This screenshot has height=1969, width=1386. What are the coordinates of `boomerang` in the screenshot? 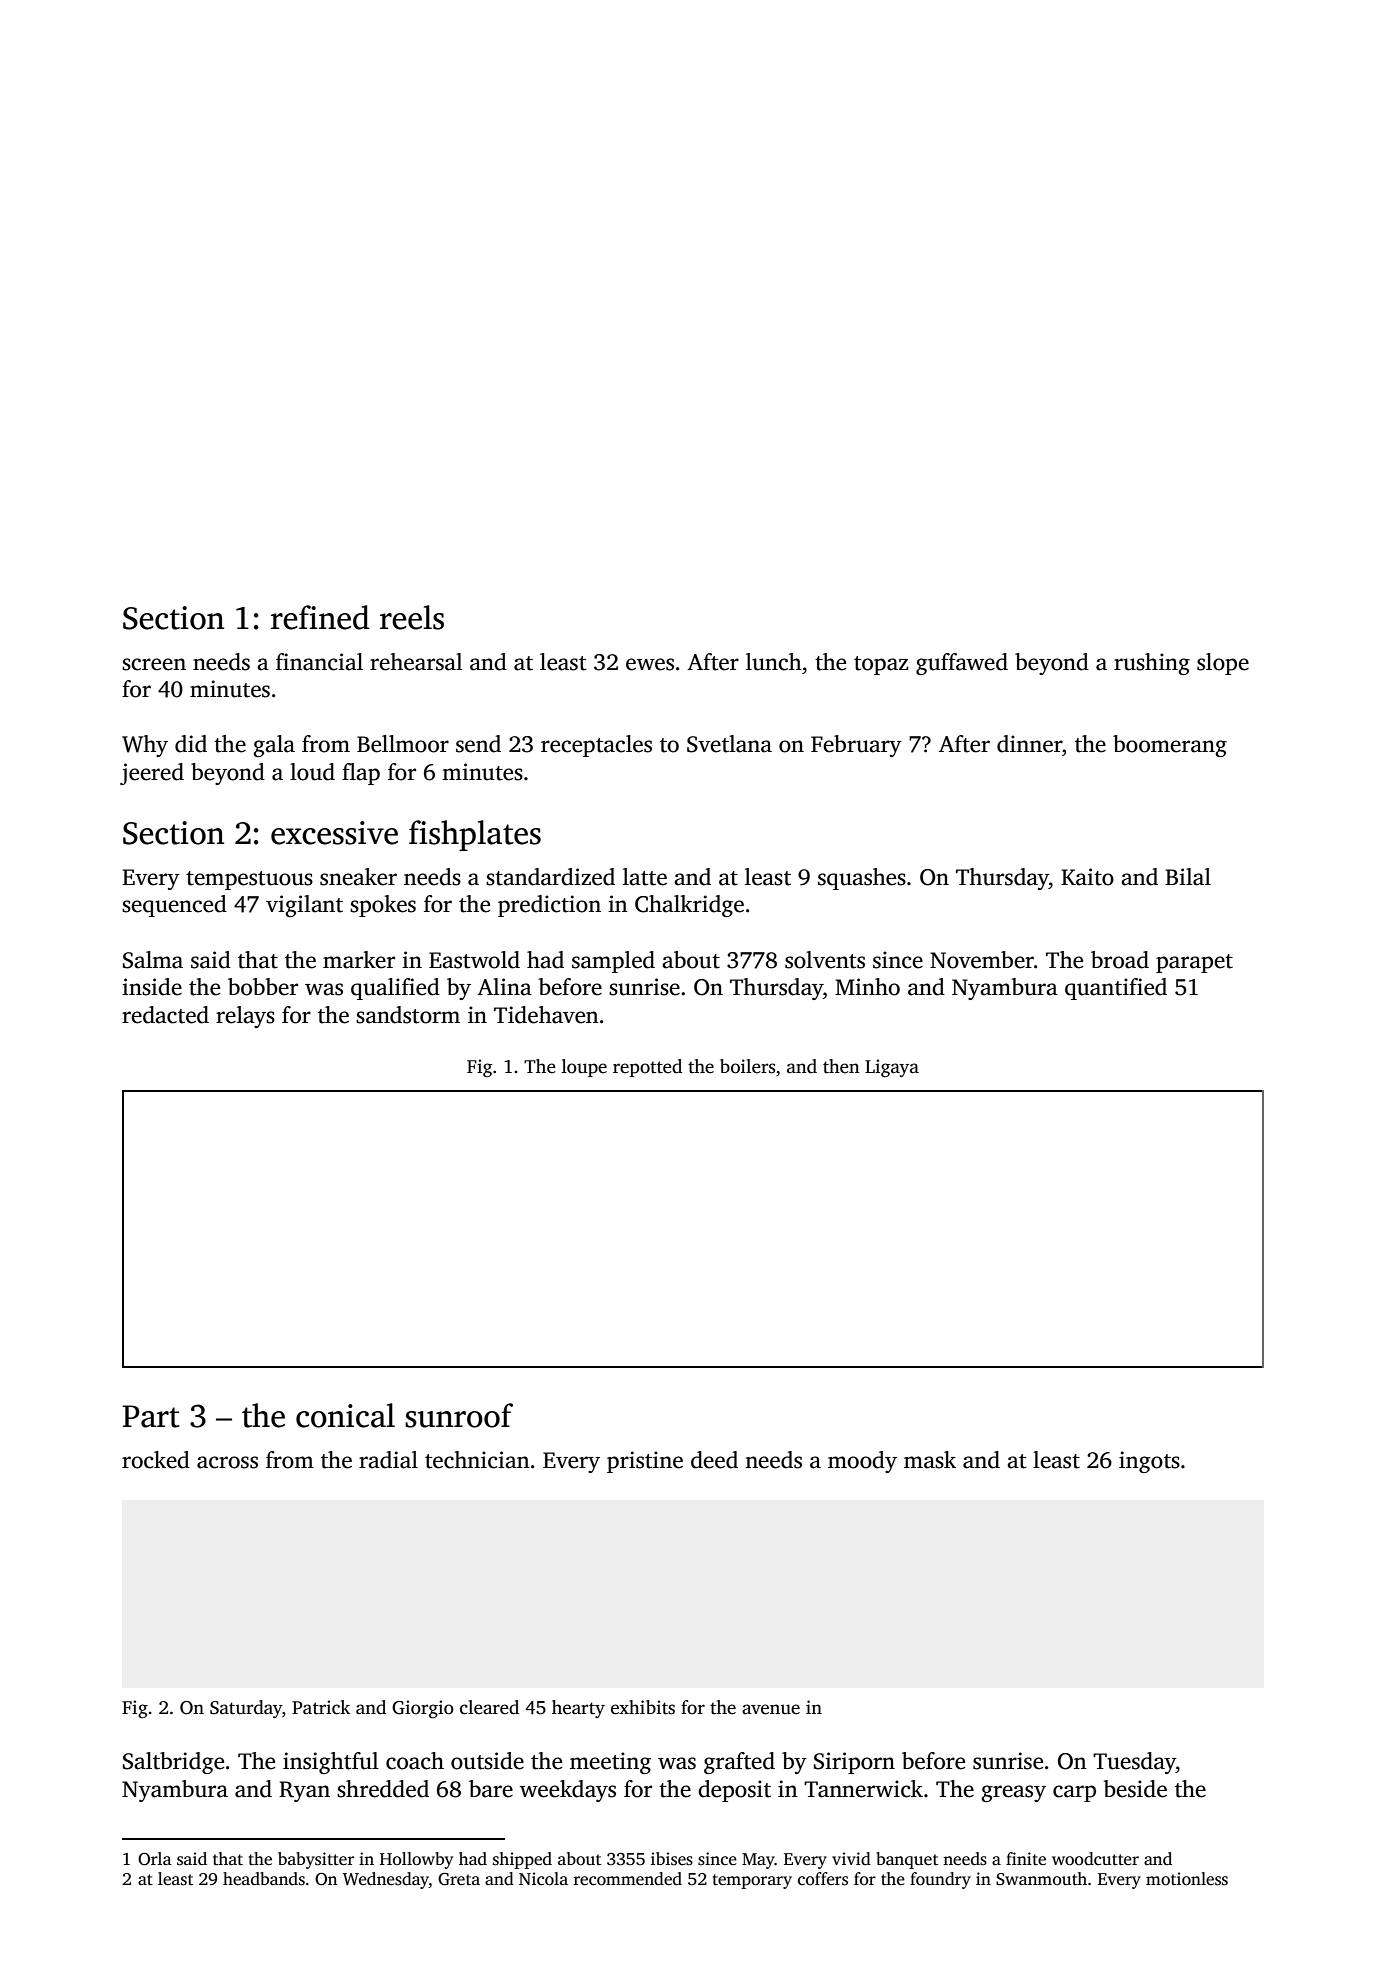 It's located at (1170, 746).
